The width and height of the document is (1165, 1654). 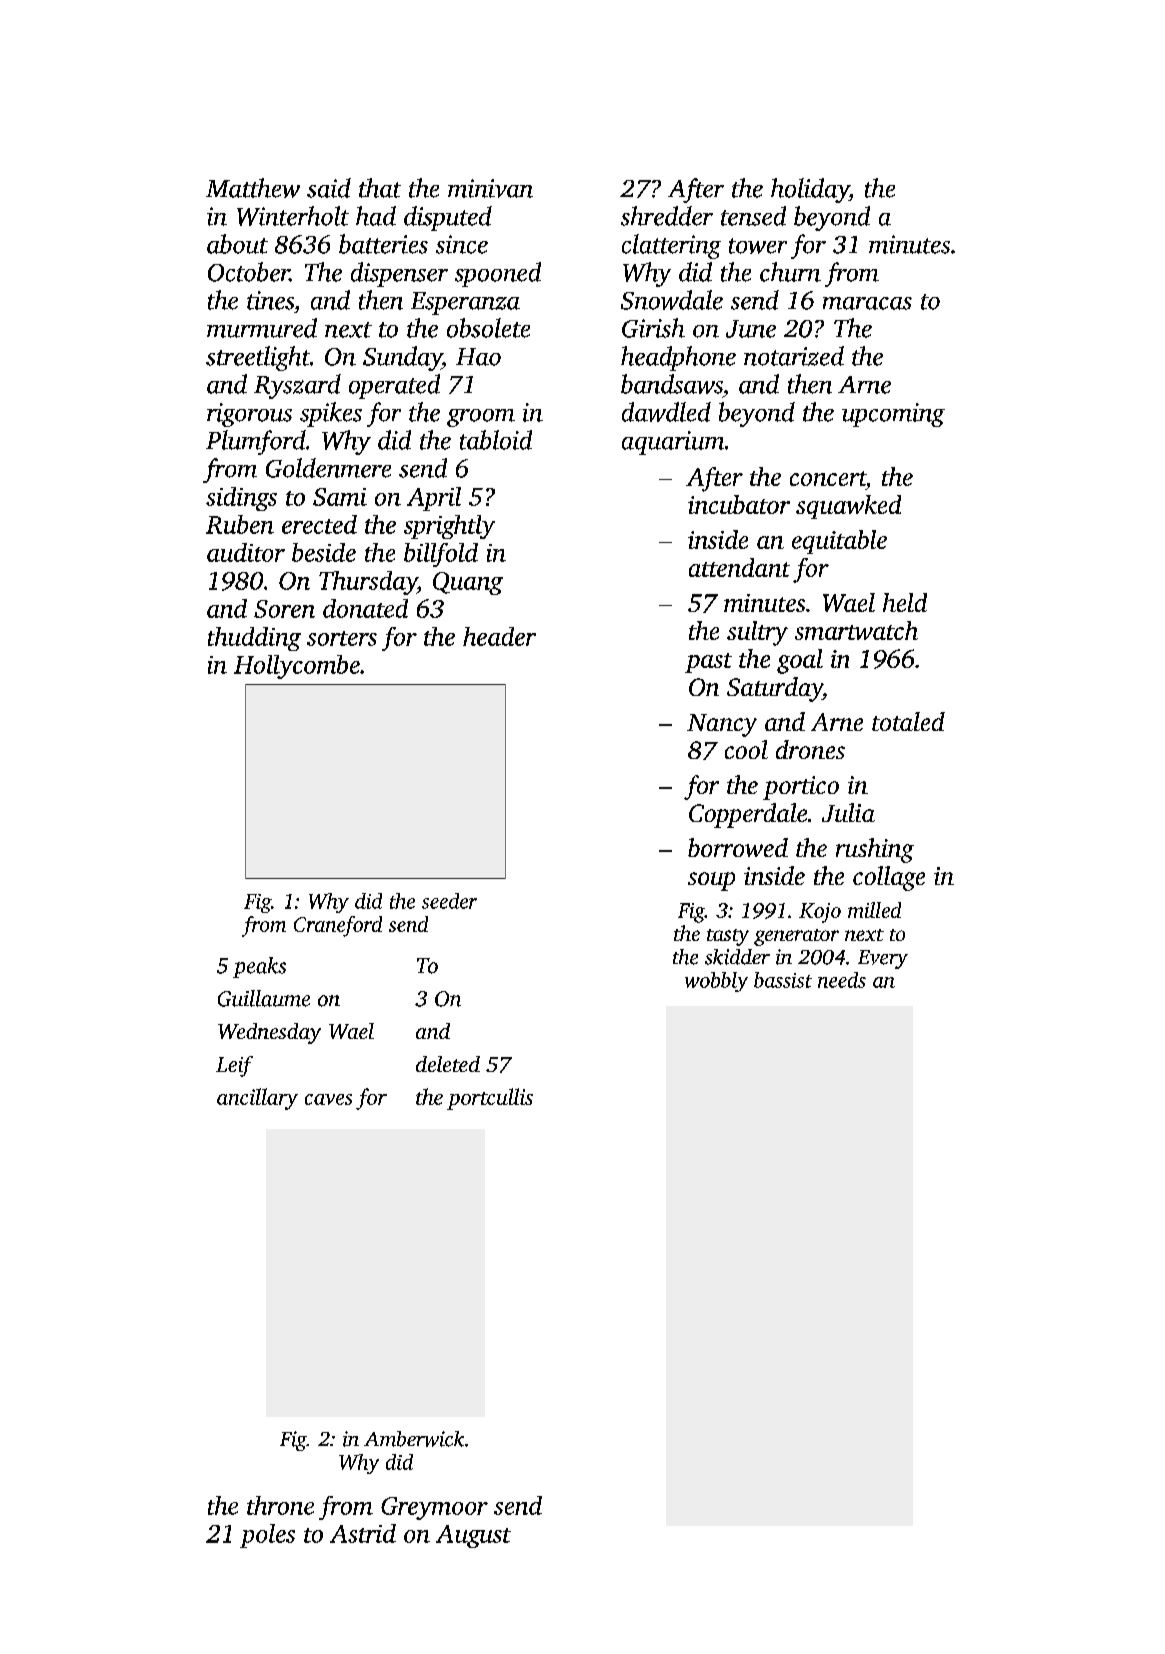 I want to click on Amberwick, so click(x=414, y=1439).
